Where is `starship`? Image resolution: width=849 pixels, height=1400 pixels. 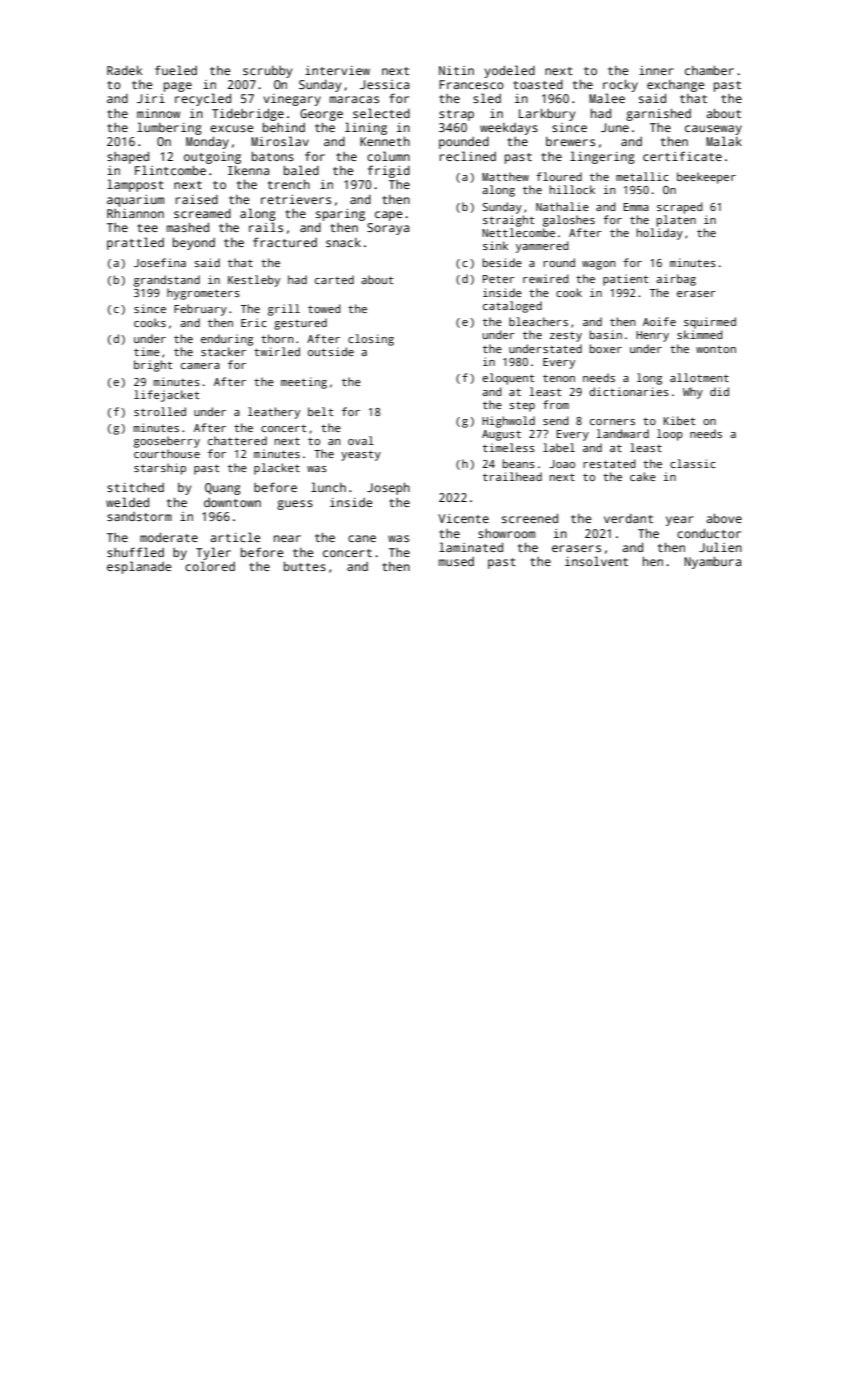
starship is located at coordinates (160, 469).
